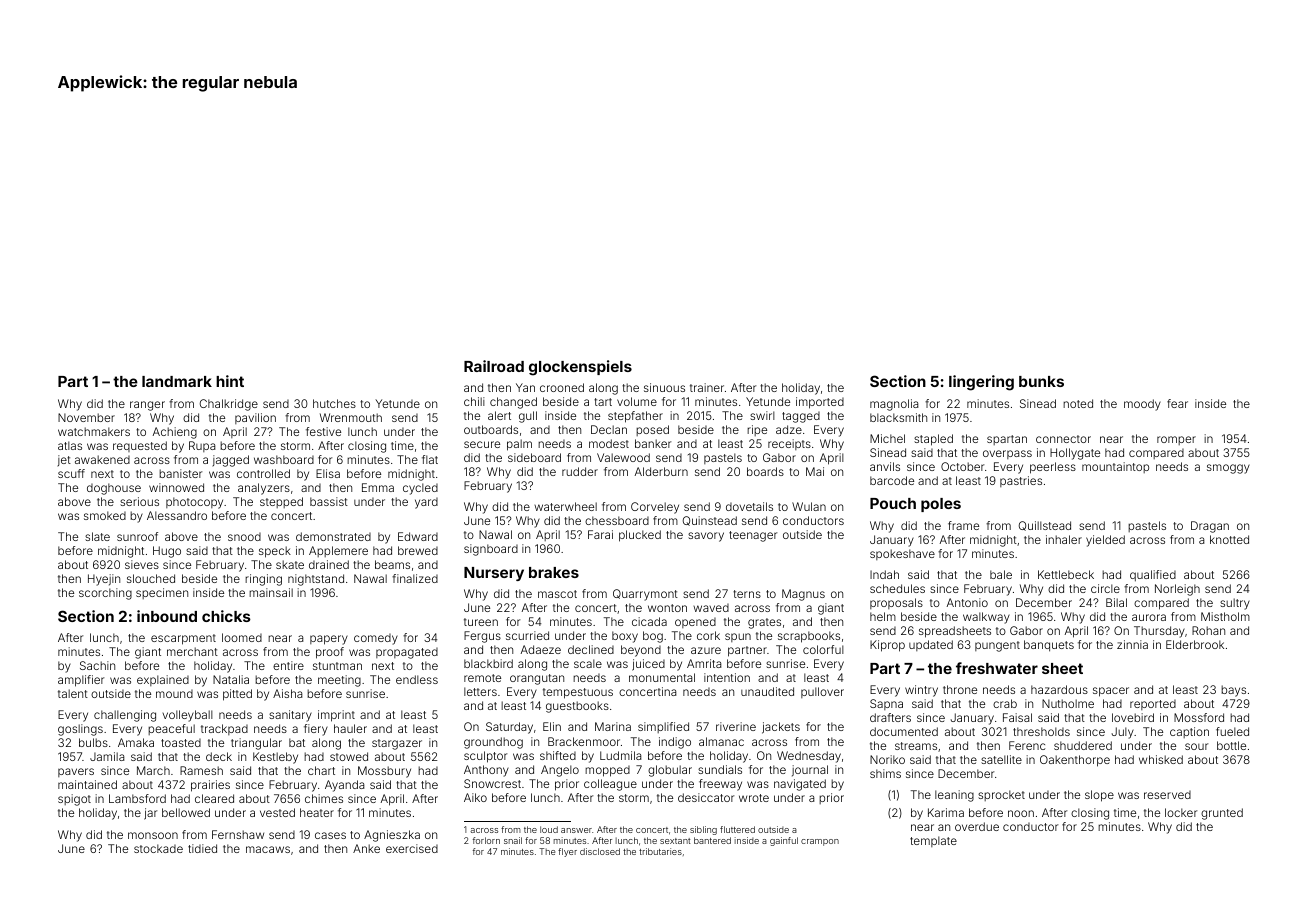 This screenshot has height=924, width=1308. What do you see at coordinates (494, 366) in the screenshot?
I see `Railroad` at bounding box center [494, 366].
